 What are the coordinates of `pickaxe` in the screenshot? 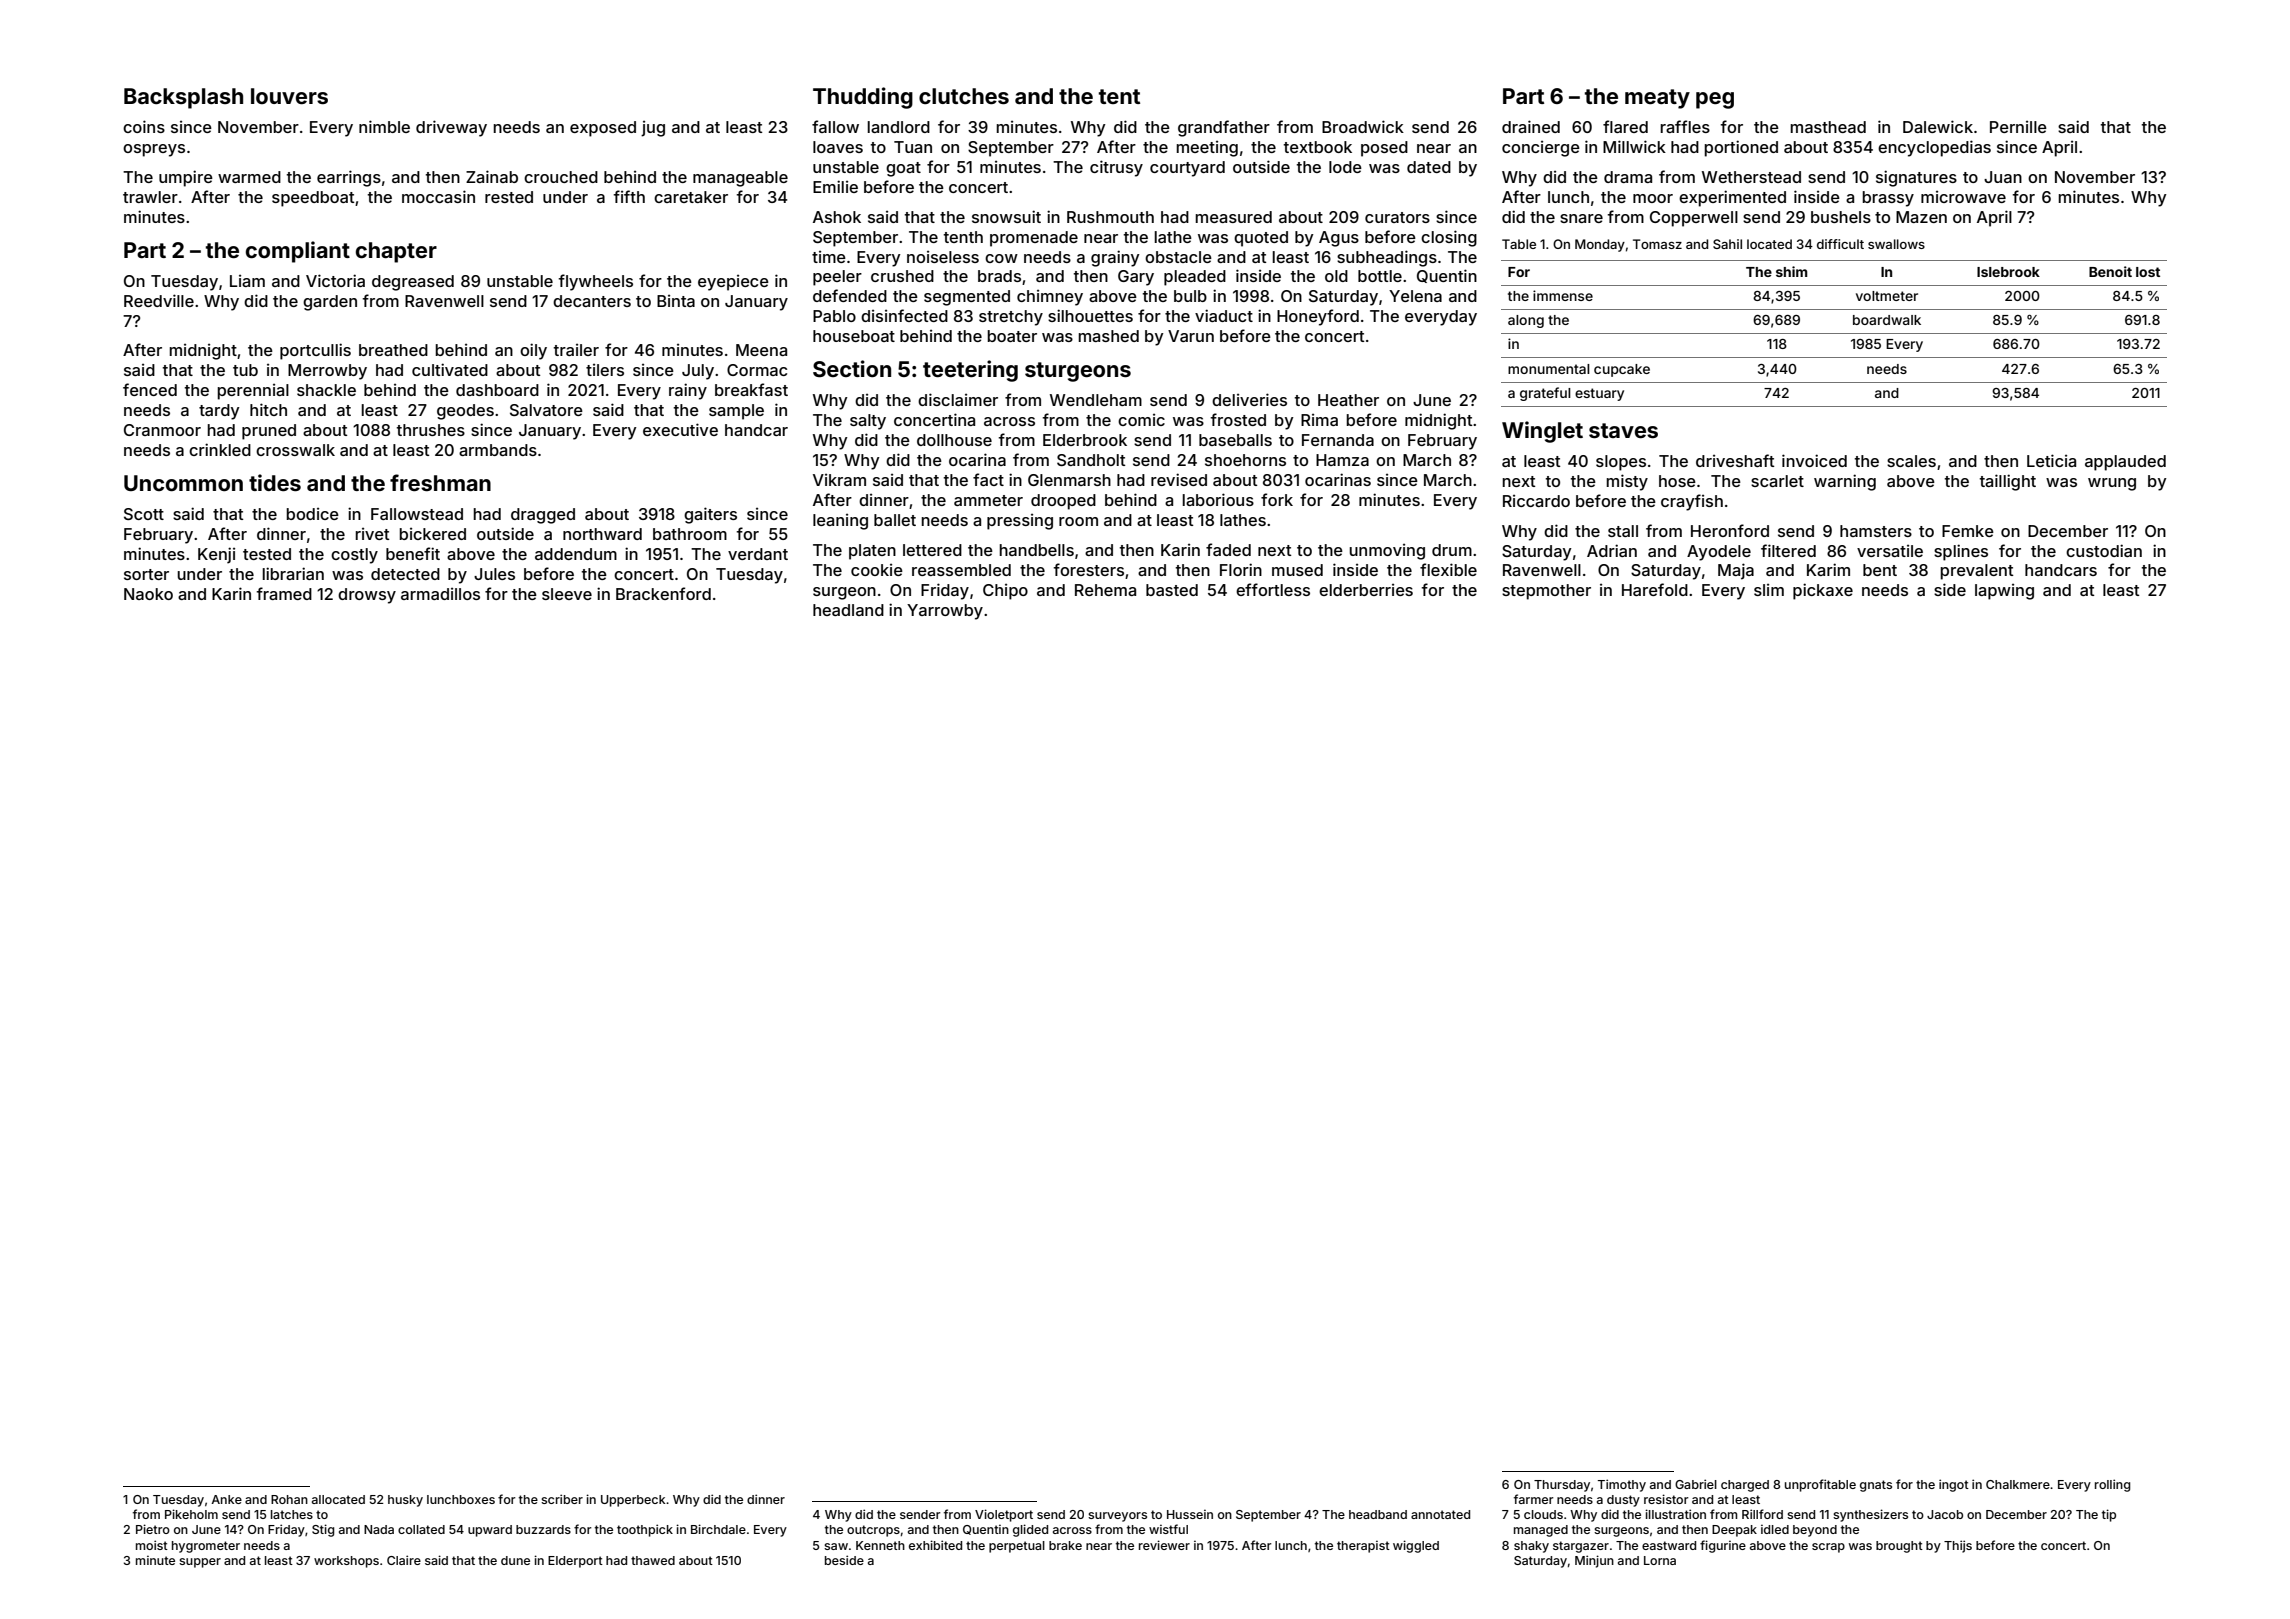 It's located at (1823, 591).
